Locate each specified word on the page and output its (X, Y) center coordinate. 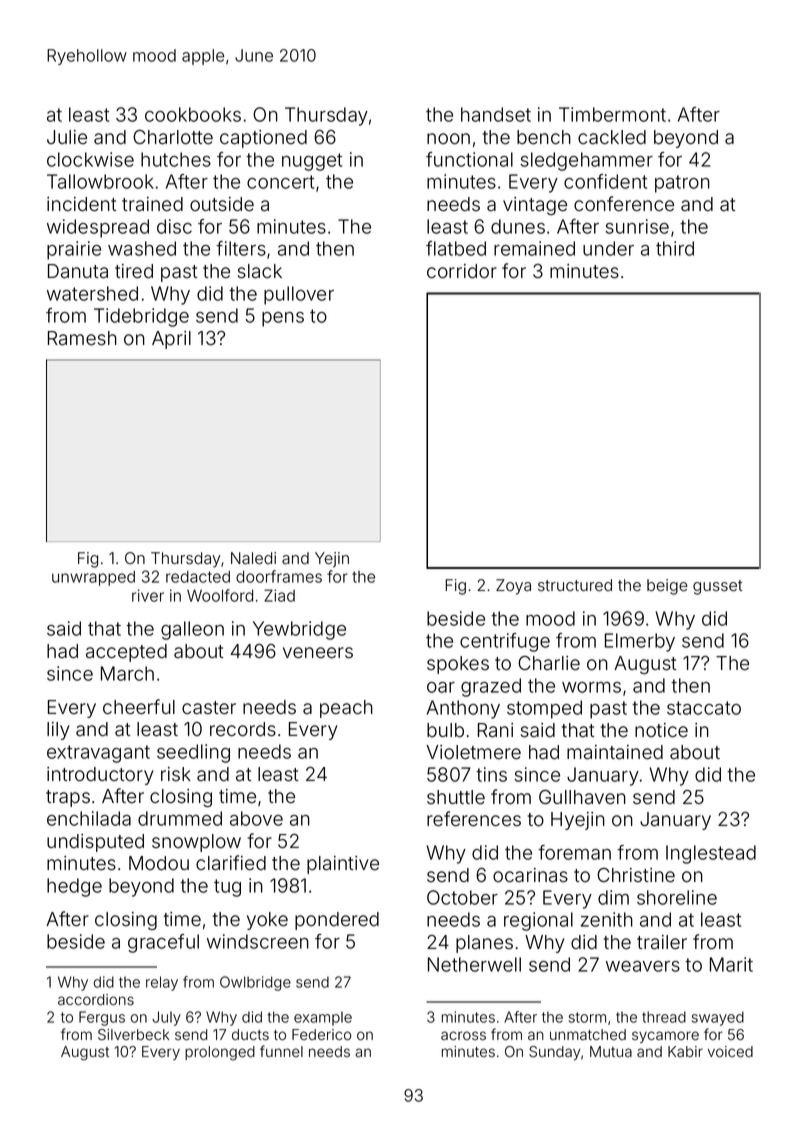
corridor (462, 271)
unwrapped (93, 578)
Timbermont (612, 114)
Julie (67, 137)
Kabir (685, 1051)
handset (496, 114)
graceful (163, 943)
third (675, 248)
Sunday (555, 1053)
